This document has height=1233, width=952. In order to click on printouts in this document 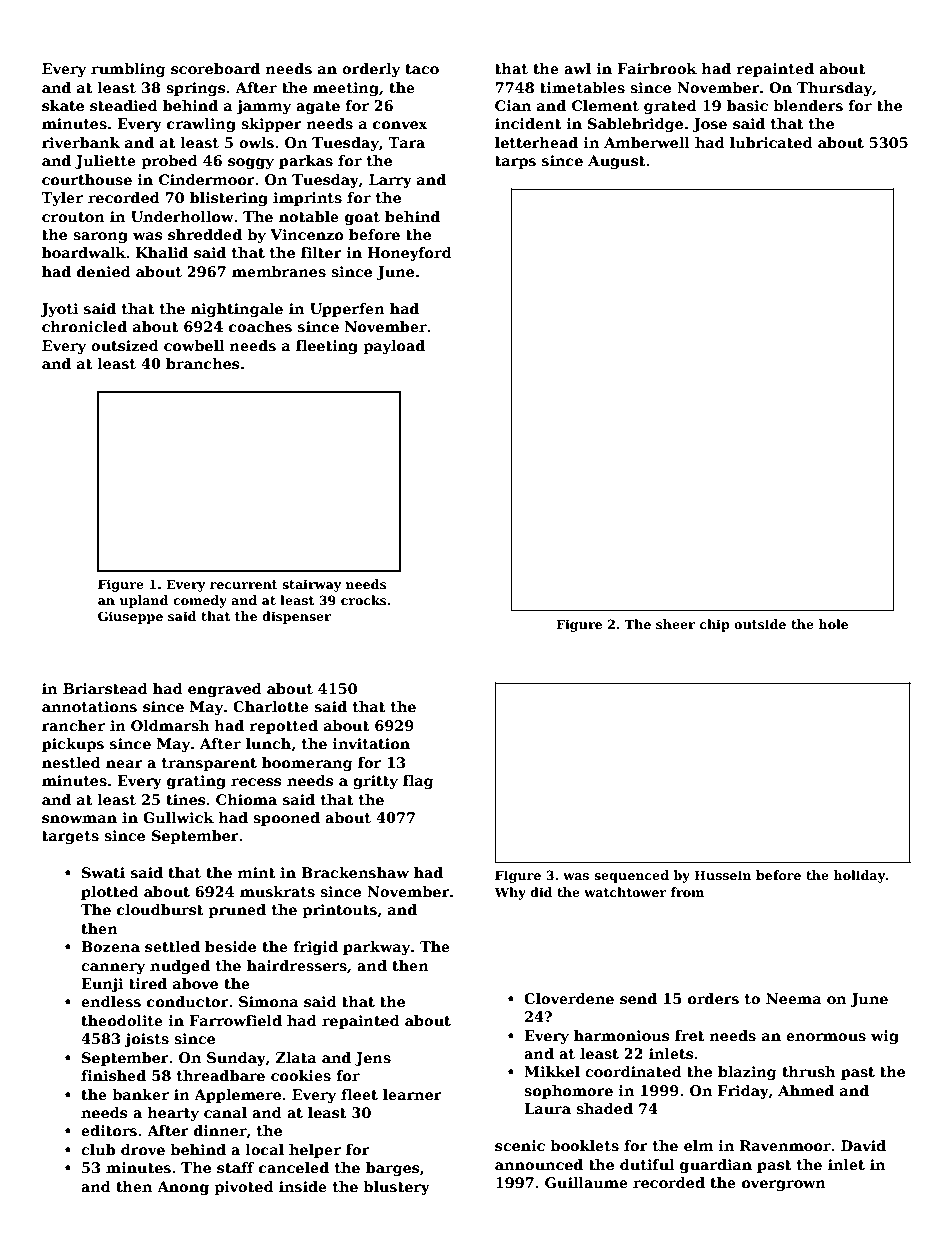, I will do `click(339, 911)`.
